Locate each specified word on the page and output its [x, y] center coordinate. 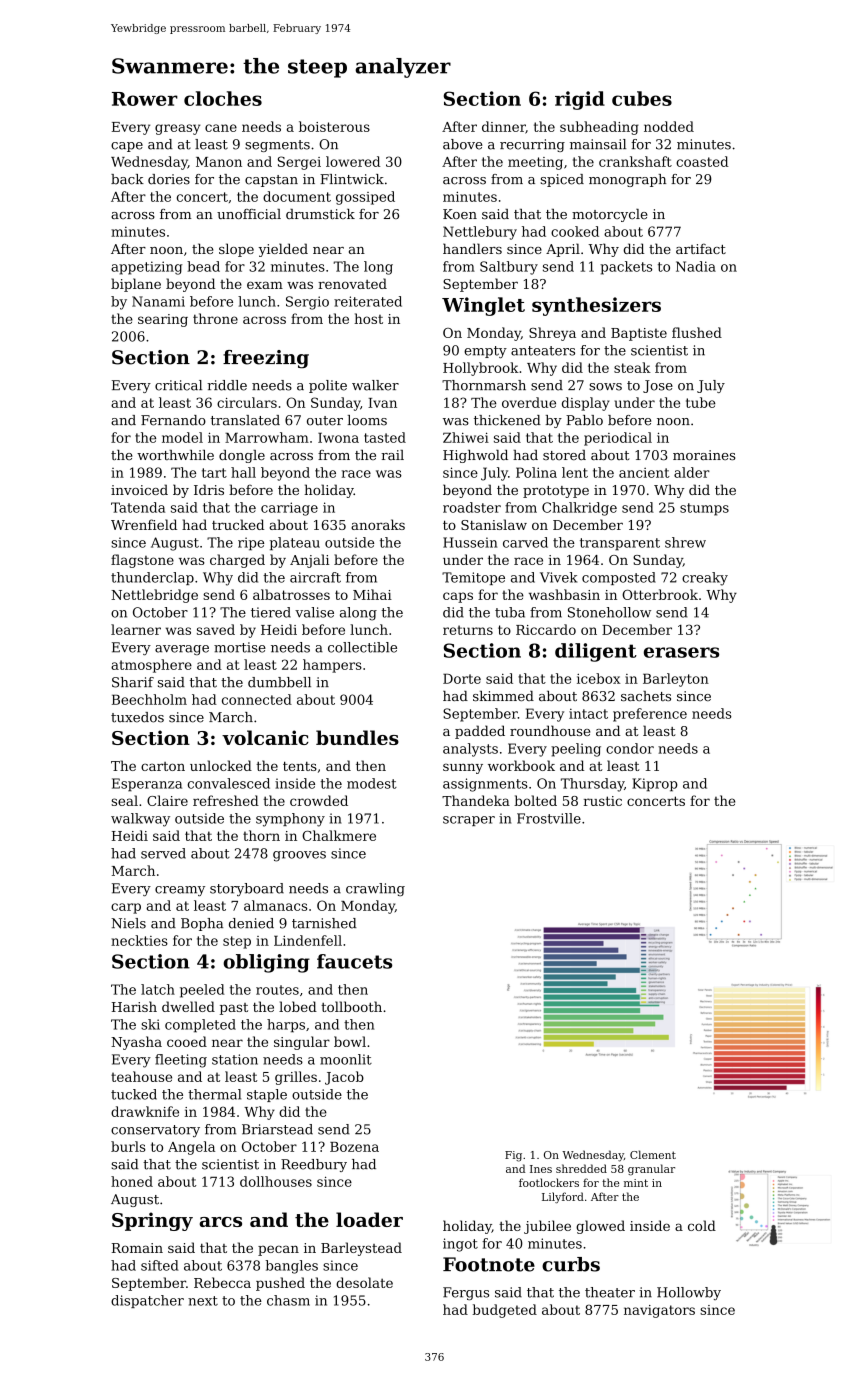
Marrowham [267, 437]
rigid [580, 100]
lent [575, 472]
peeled [202, 991]
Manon [219, 162]
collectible [362, 647]
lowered [353, 161]
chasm [288, 1300]
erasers [681, 652]
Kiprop [655, 785]
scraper [469, 821]
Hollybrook [481, 369]
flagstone [142, 561]
